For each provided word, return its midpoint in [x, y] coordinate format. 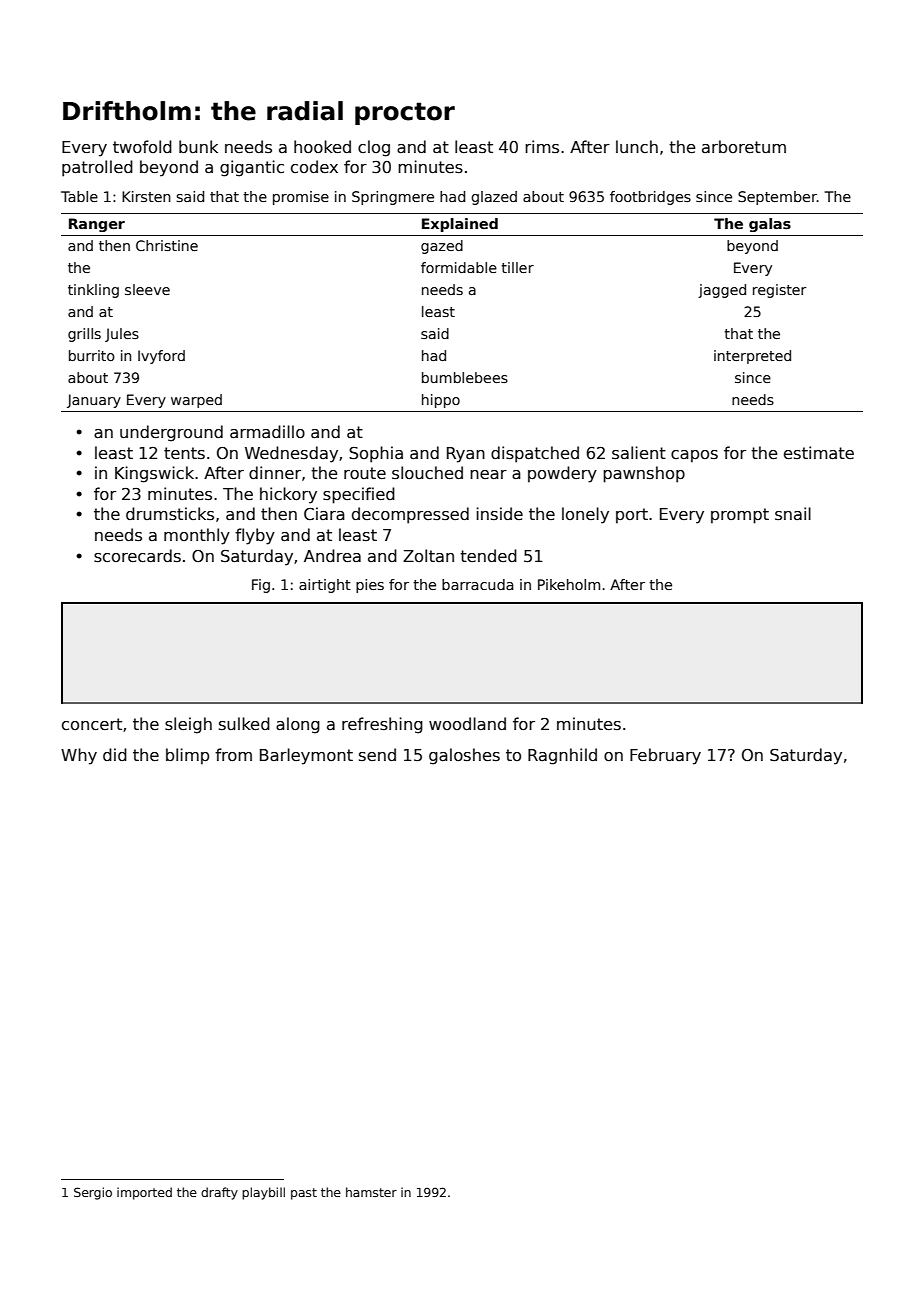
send [377, 754]
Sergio [93, 1193]
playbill [263, 1193]
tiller [517, 267]
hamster [371, 1192]
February [665, 756]
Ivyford [161, 357]
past [304, 1194]
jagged [722, 291]
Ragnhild [562, 756]
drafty [219, 1193]
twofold [142, 146]
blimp [187, 756]
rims [542, 147]
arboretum [744, 146]
